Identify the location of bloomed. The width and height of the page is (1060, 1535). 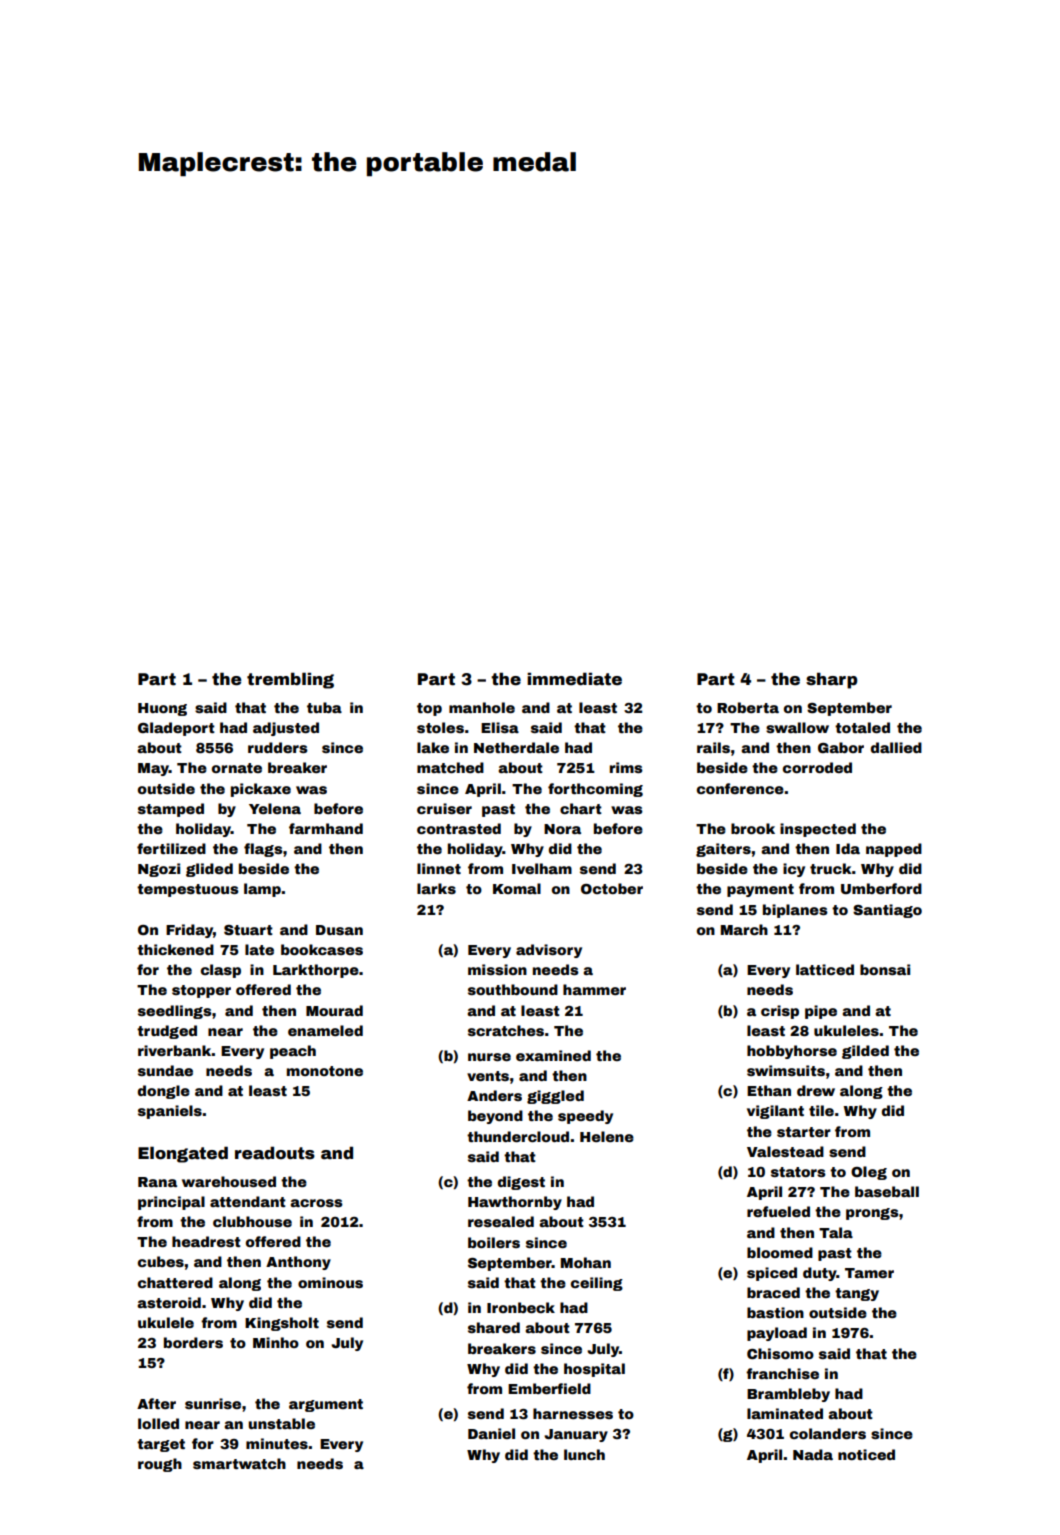
(780, 1252).
